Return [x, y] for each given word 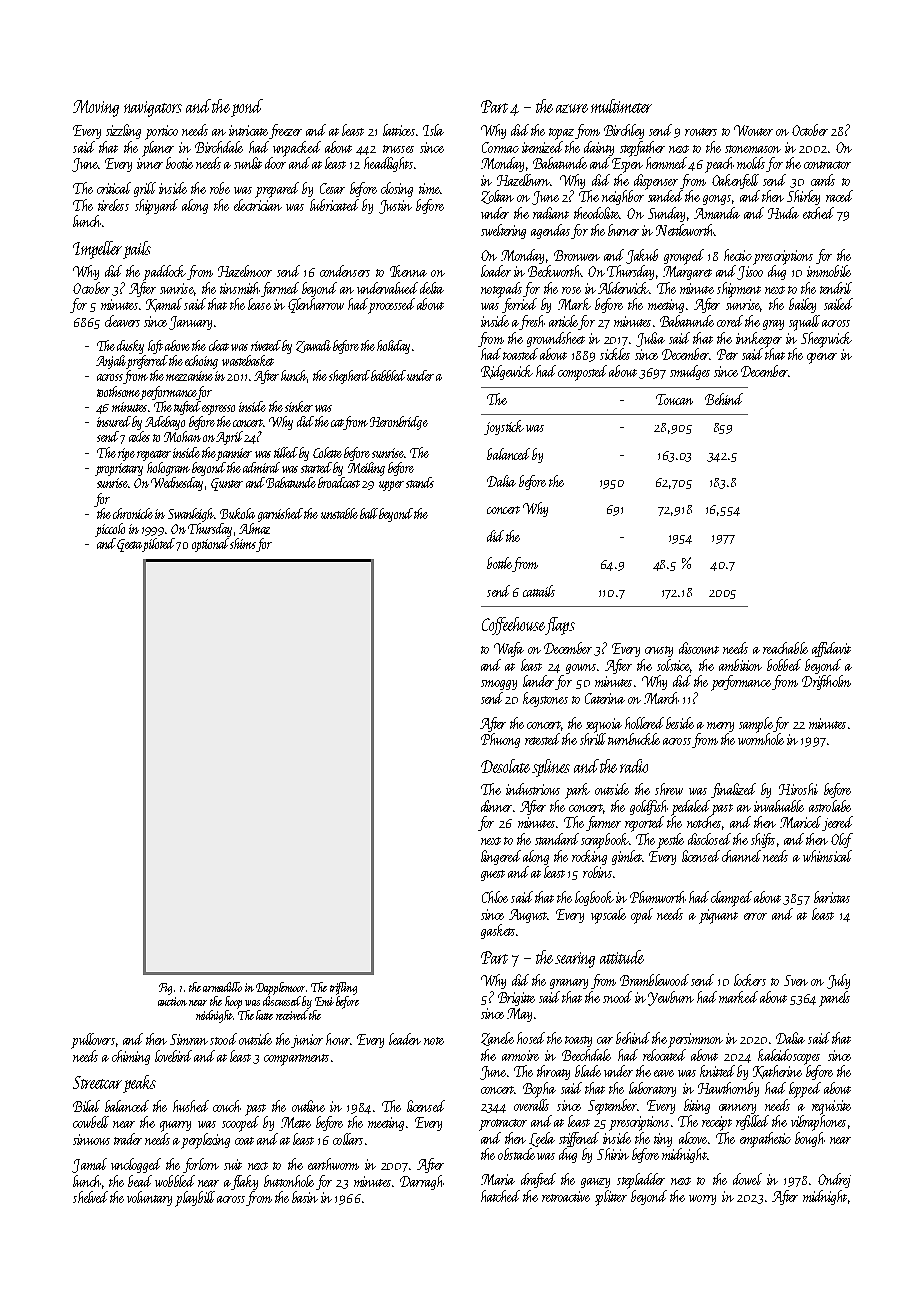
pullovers [93, 1041]
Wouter [753, 130]
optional [210, 545]
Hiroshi [798, 789]
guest [493, 875]
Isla [433, 130]
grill [145, 189]
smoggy [499, 685]
